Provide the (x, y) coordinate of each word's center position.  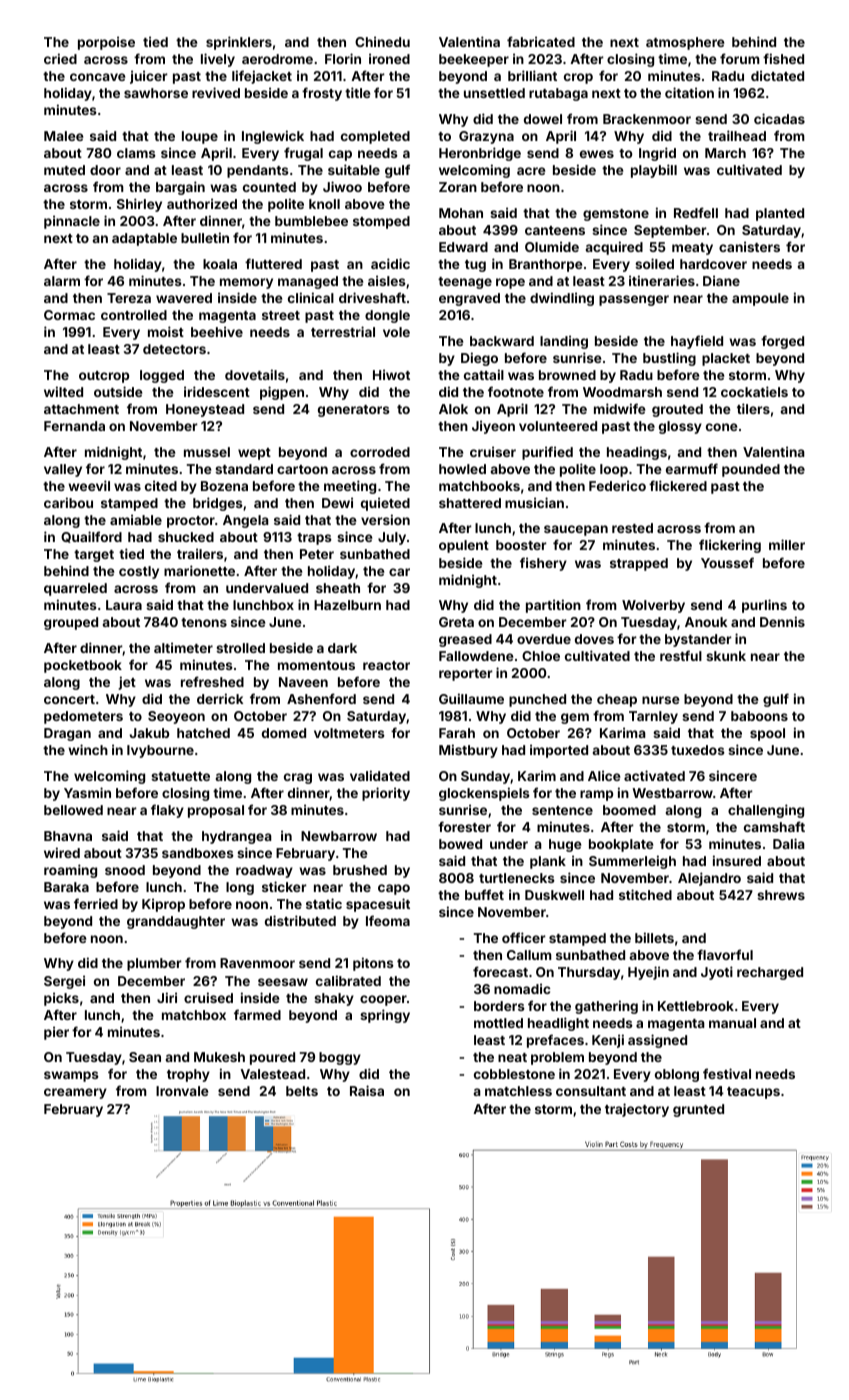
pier (56, 1033)
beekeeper (474, 60)
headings (637, 453)
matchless (518, 1091)
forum (740, 58)
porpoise (106, 43)
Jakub (149, 733)
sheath (338, 588)
